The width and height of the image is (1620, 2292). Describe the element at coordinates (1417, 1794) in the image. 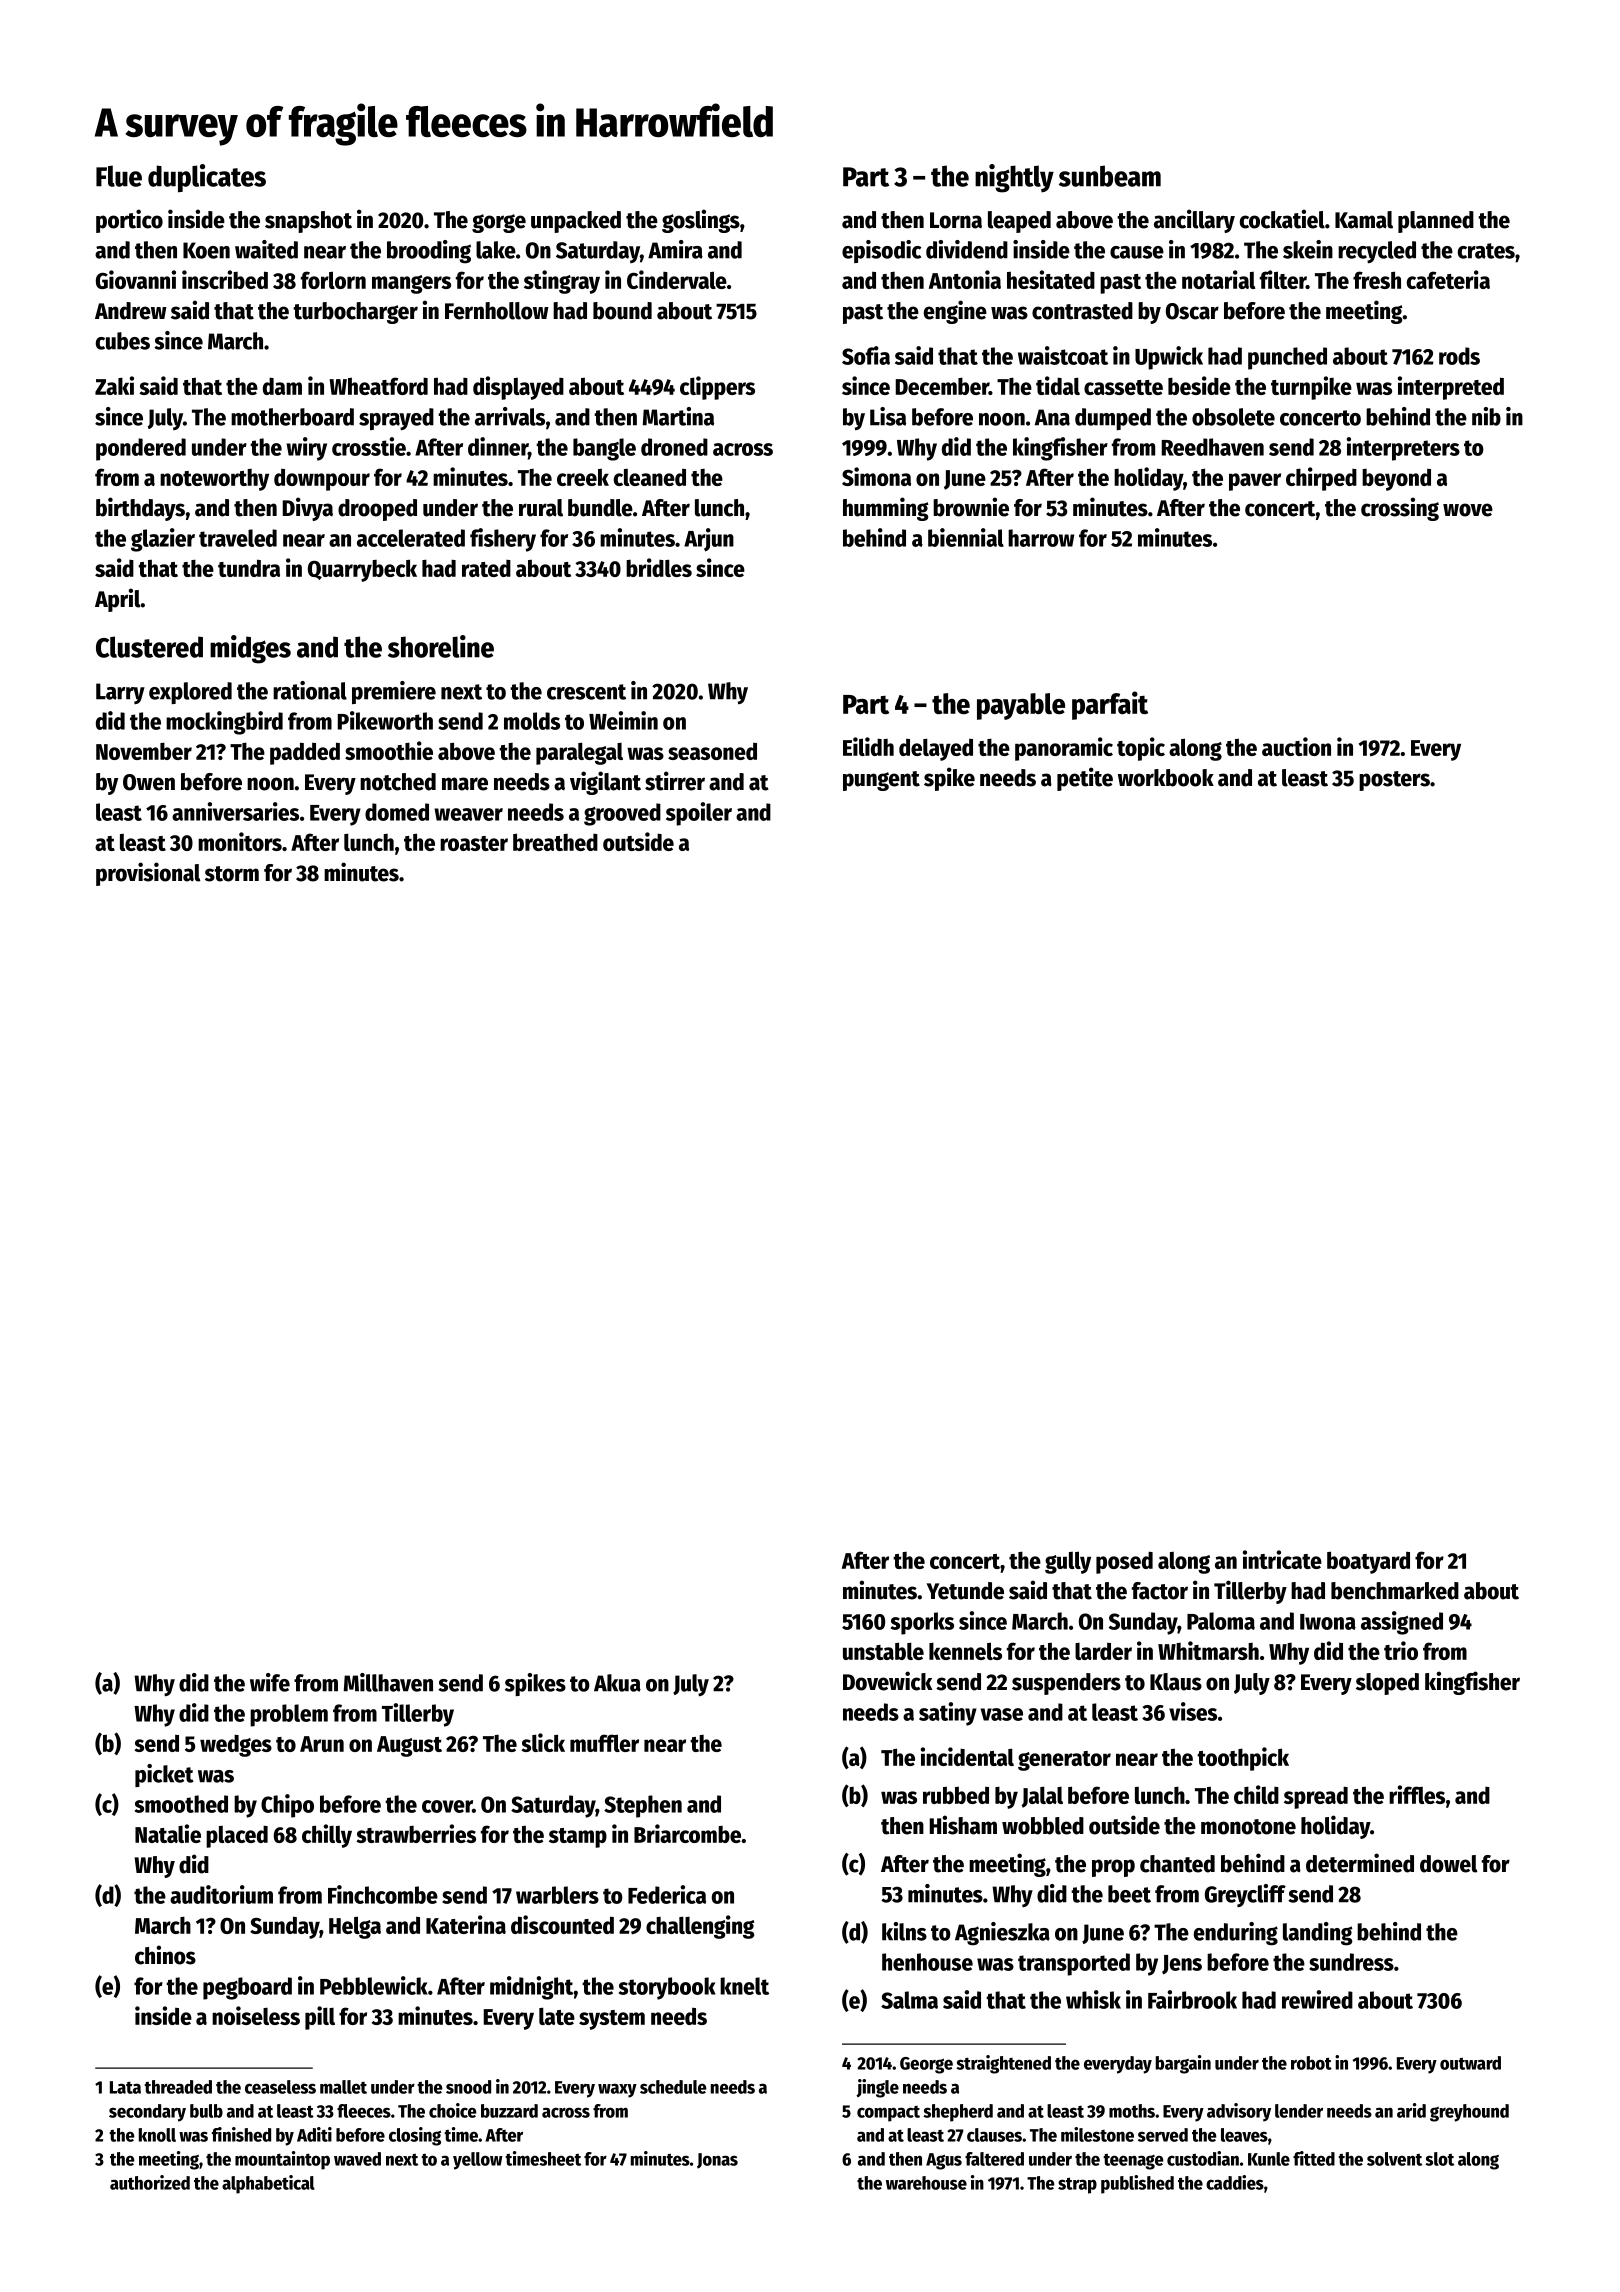

I see `riffles` at that location.
